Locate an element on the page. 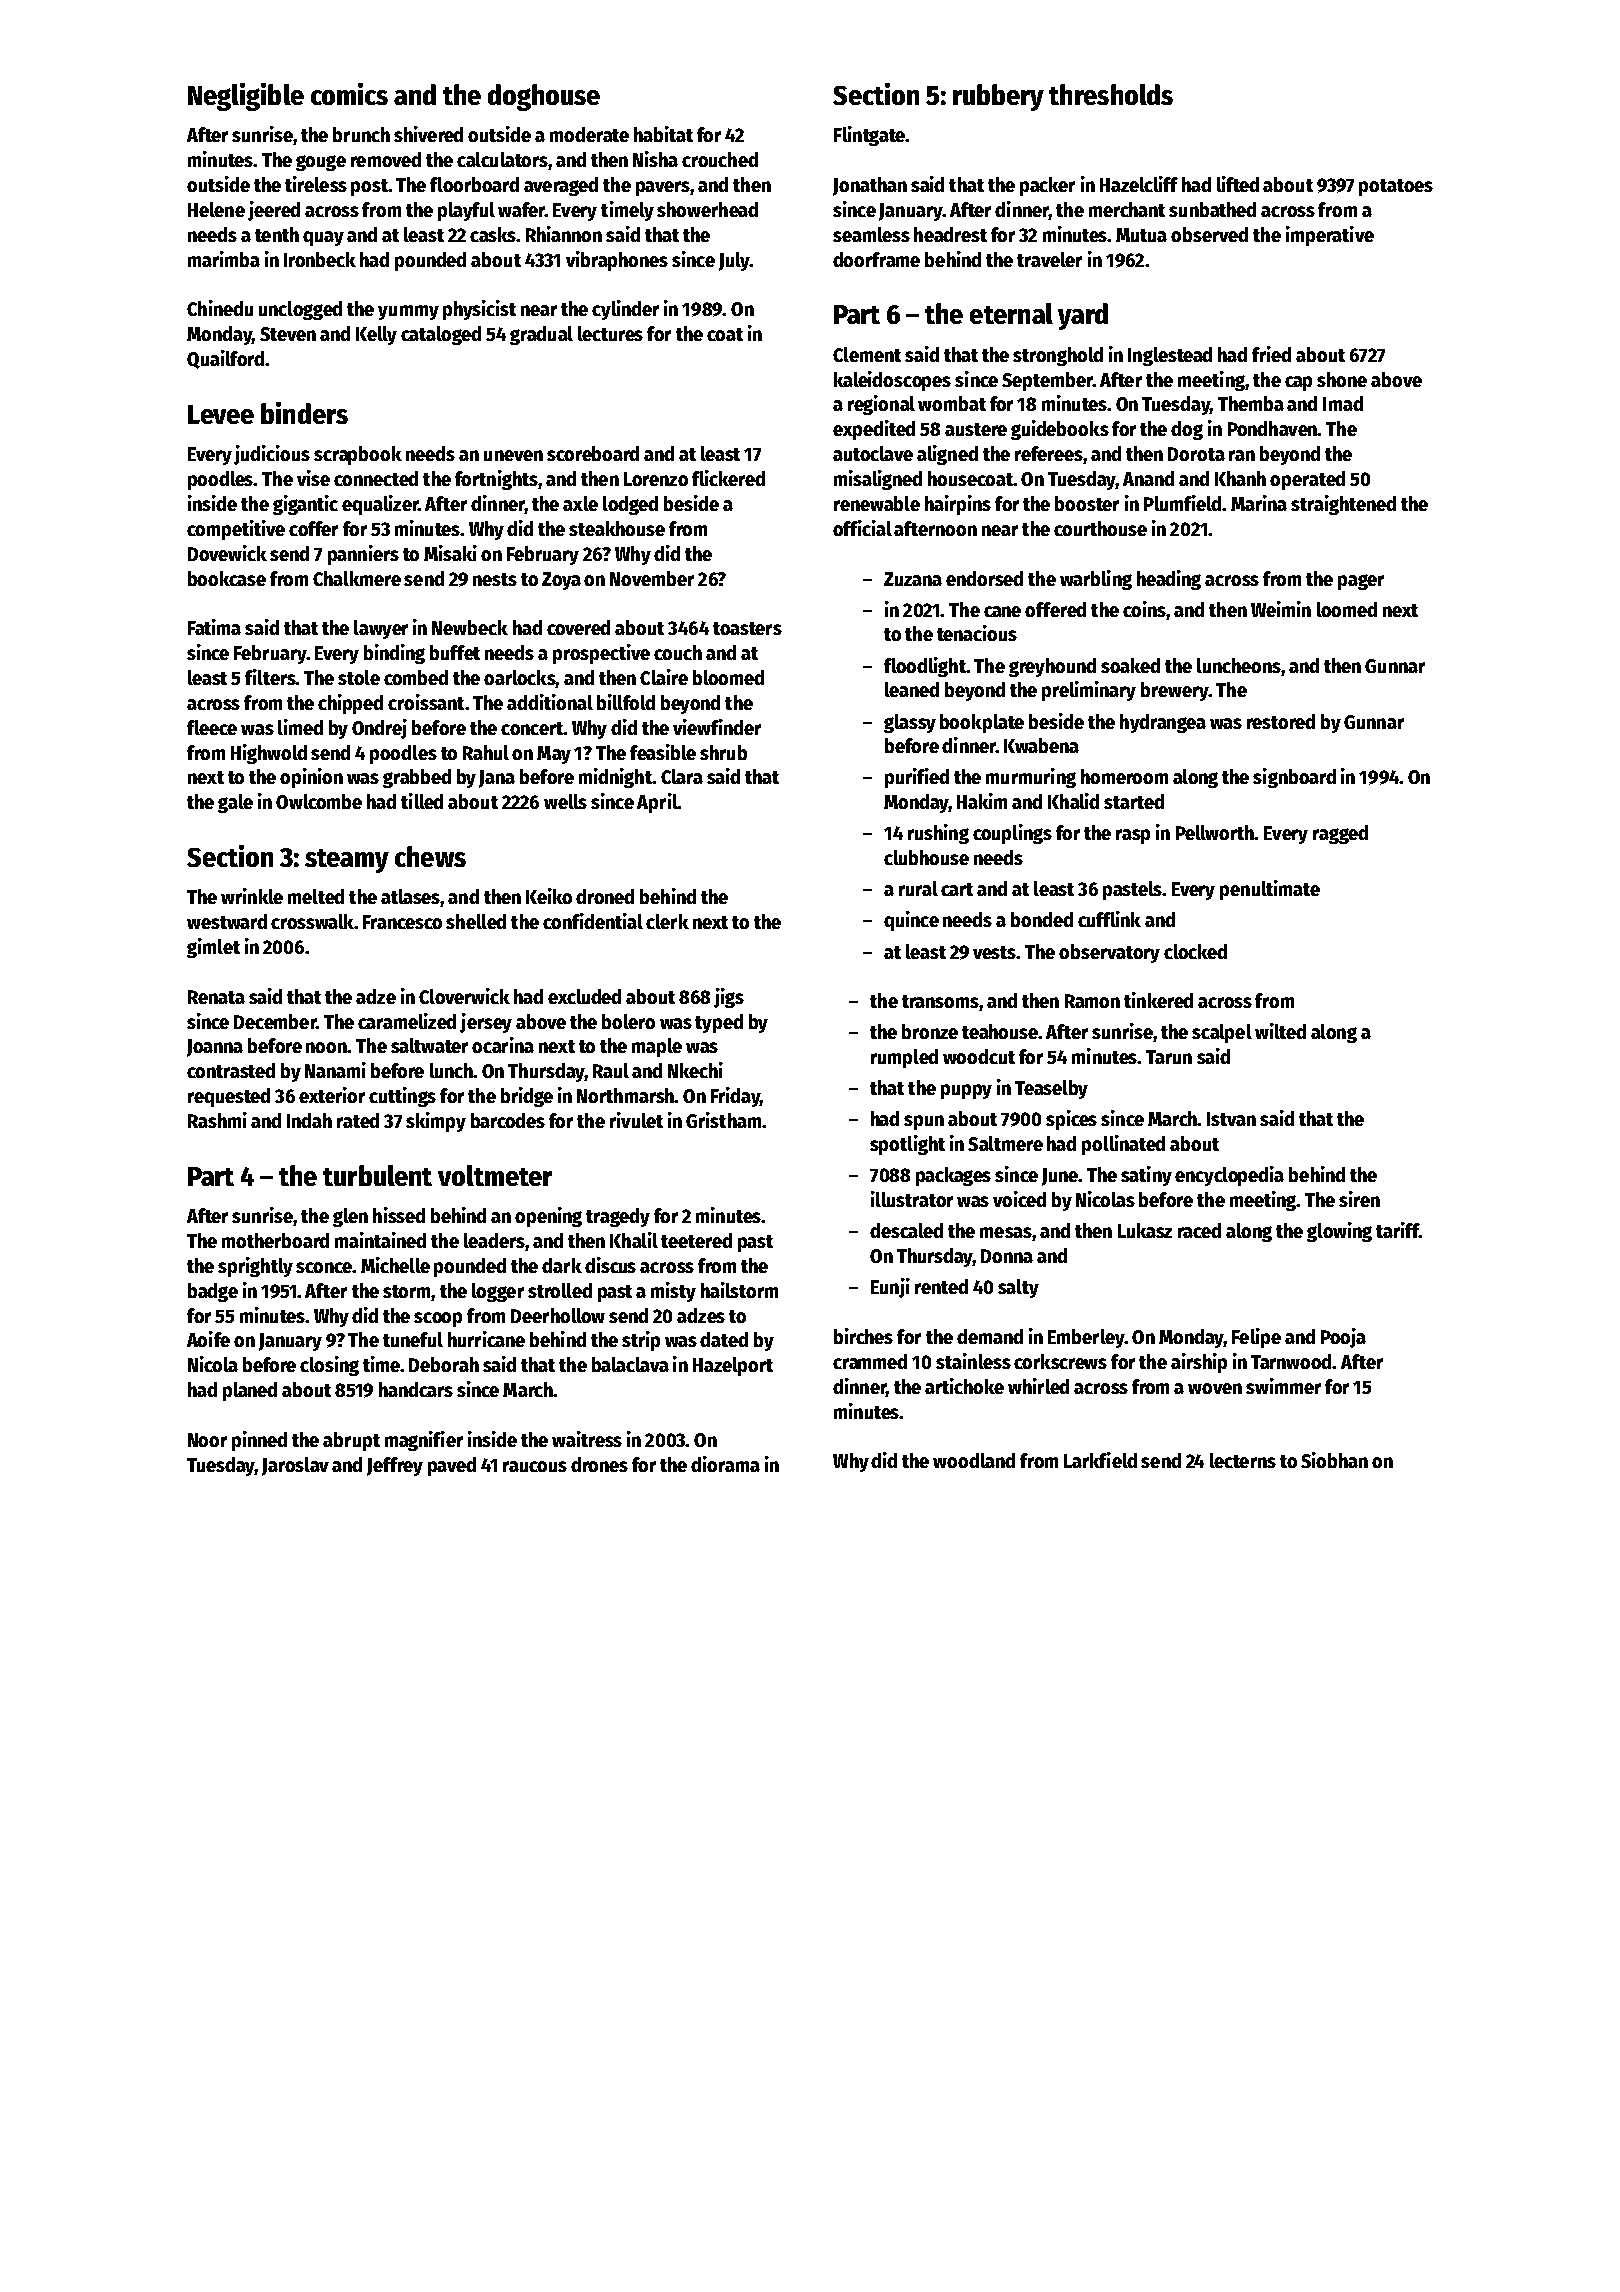 The height and width of the image is (2292, 1620). Nisha is located at coordinates (655, 159).
